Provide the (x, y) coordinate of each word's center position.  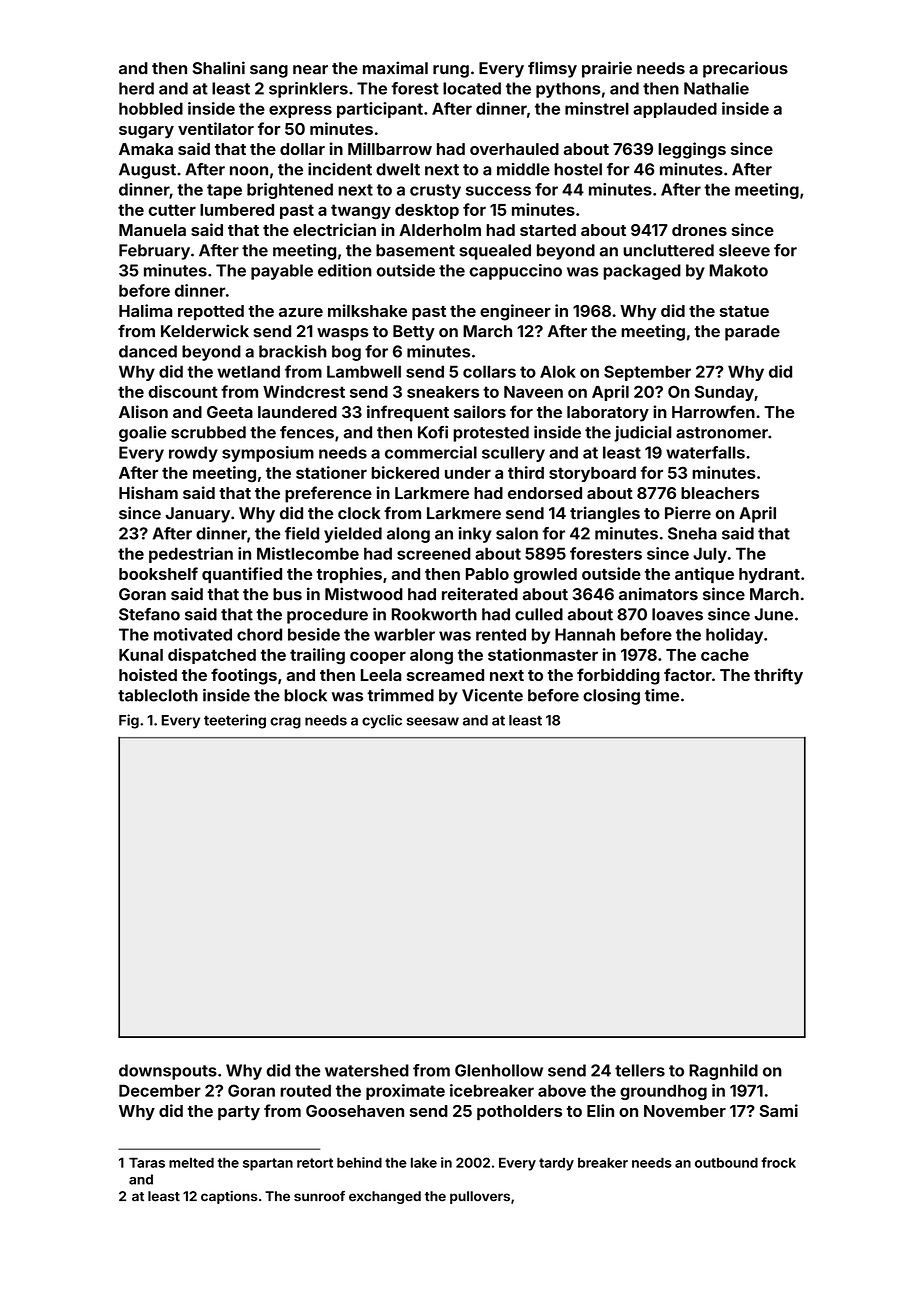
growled (545, 576)
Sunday (724, 393)
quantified (242, 575)
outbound (726, 1162)
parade (752, 333)
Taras (147, 1162)
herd (136, 88)
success (498, 191)
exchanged (385, 1197)
